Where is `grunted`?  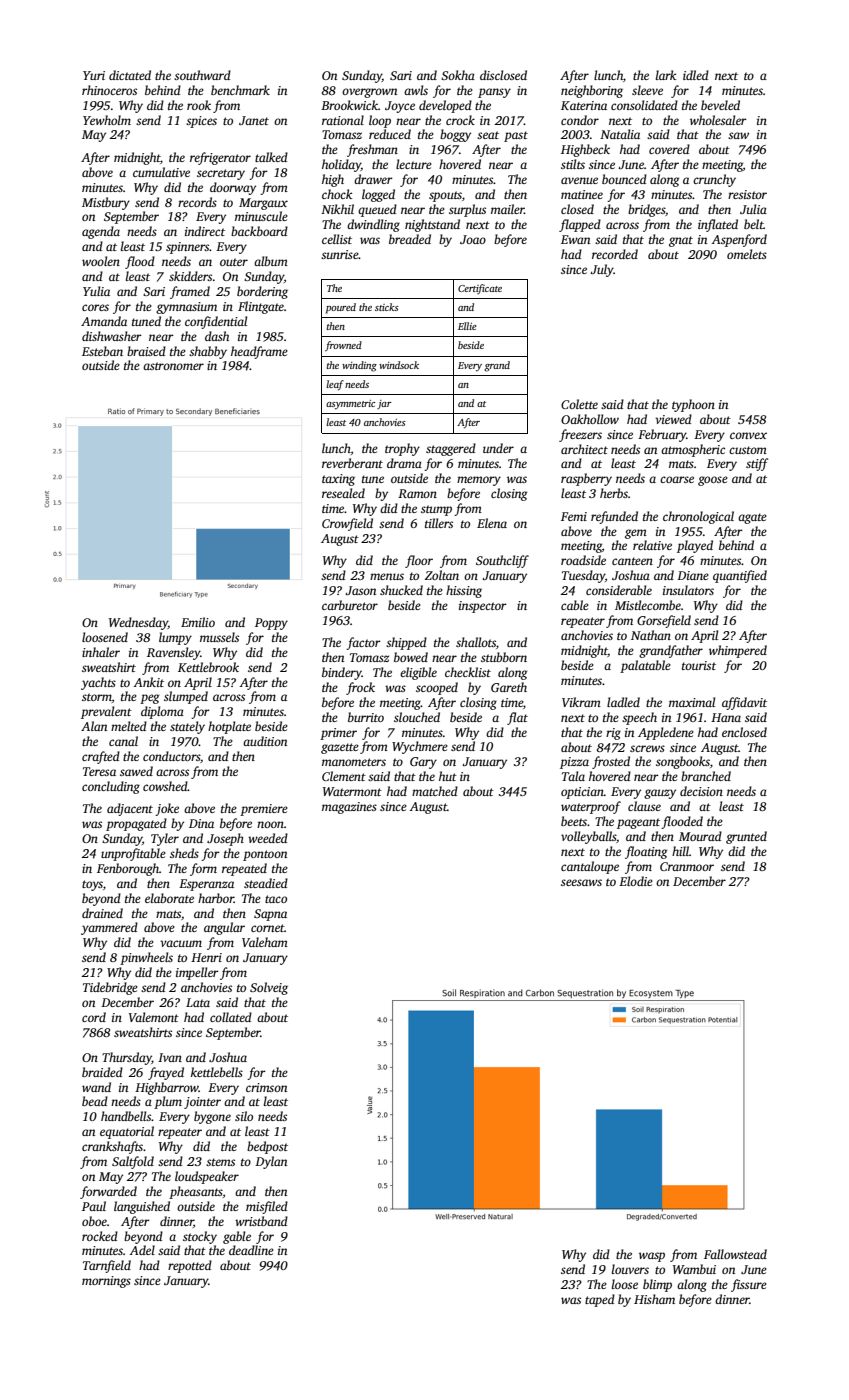
grunted is located at coordinates (746, 837).
